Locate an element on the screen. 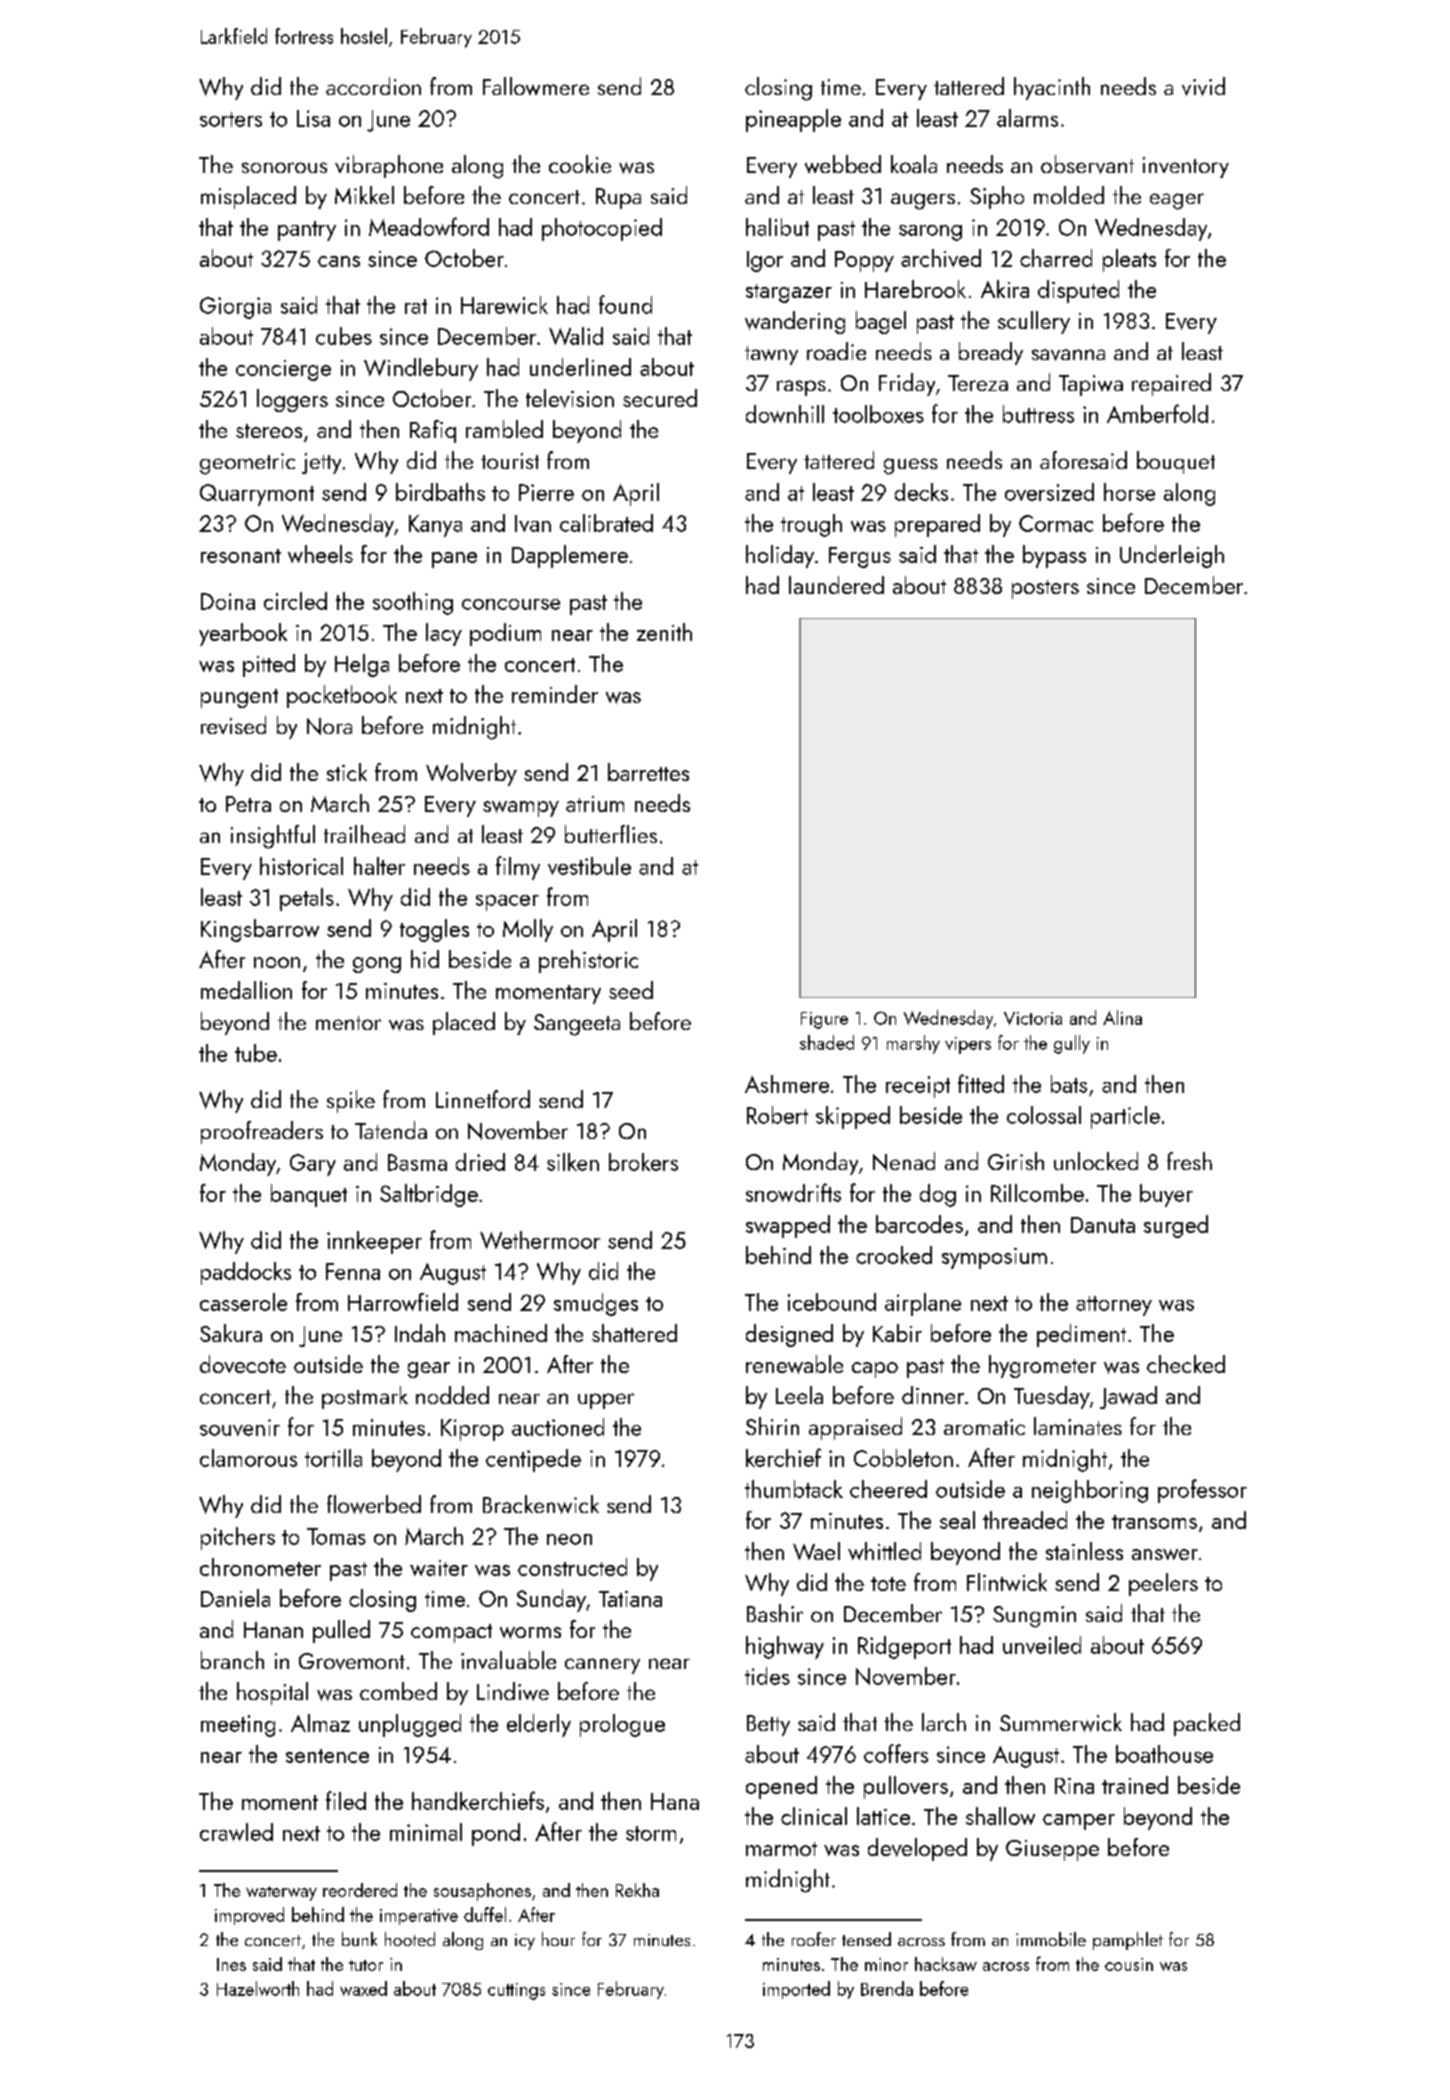 This screenshot has width=1450, height=2100. skipped is located at coordinates (853, 1117).
